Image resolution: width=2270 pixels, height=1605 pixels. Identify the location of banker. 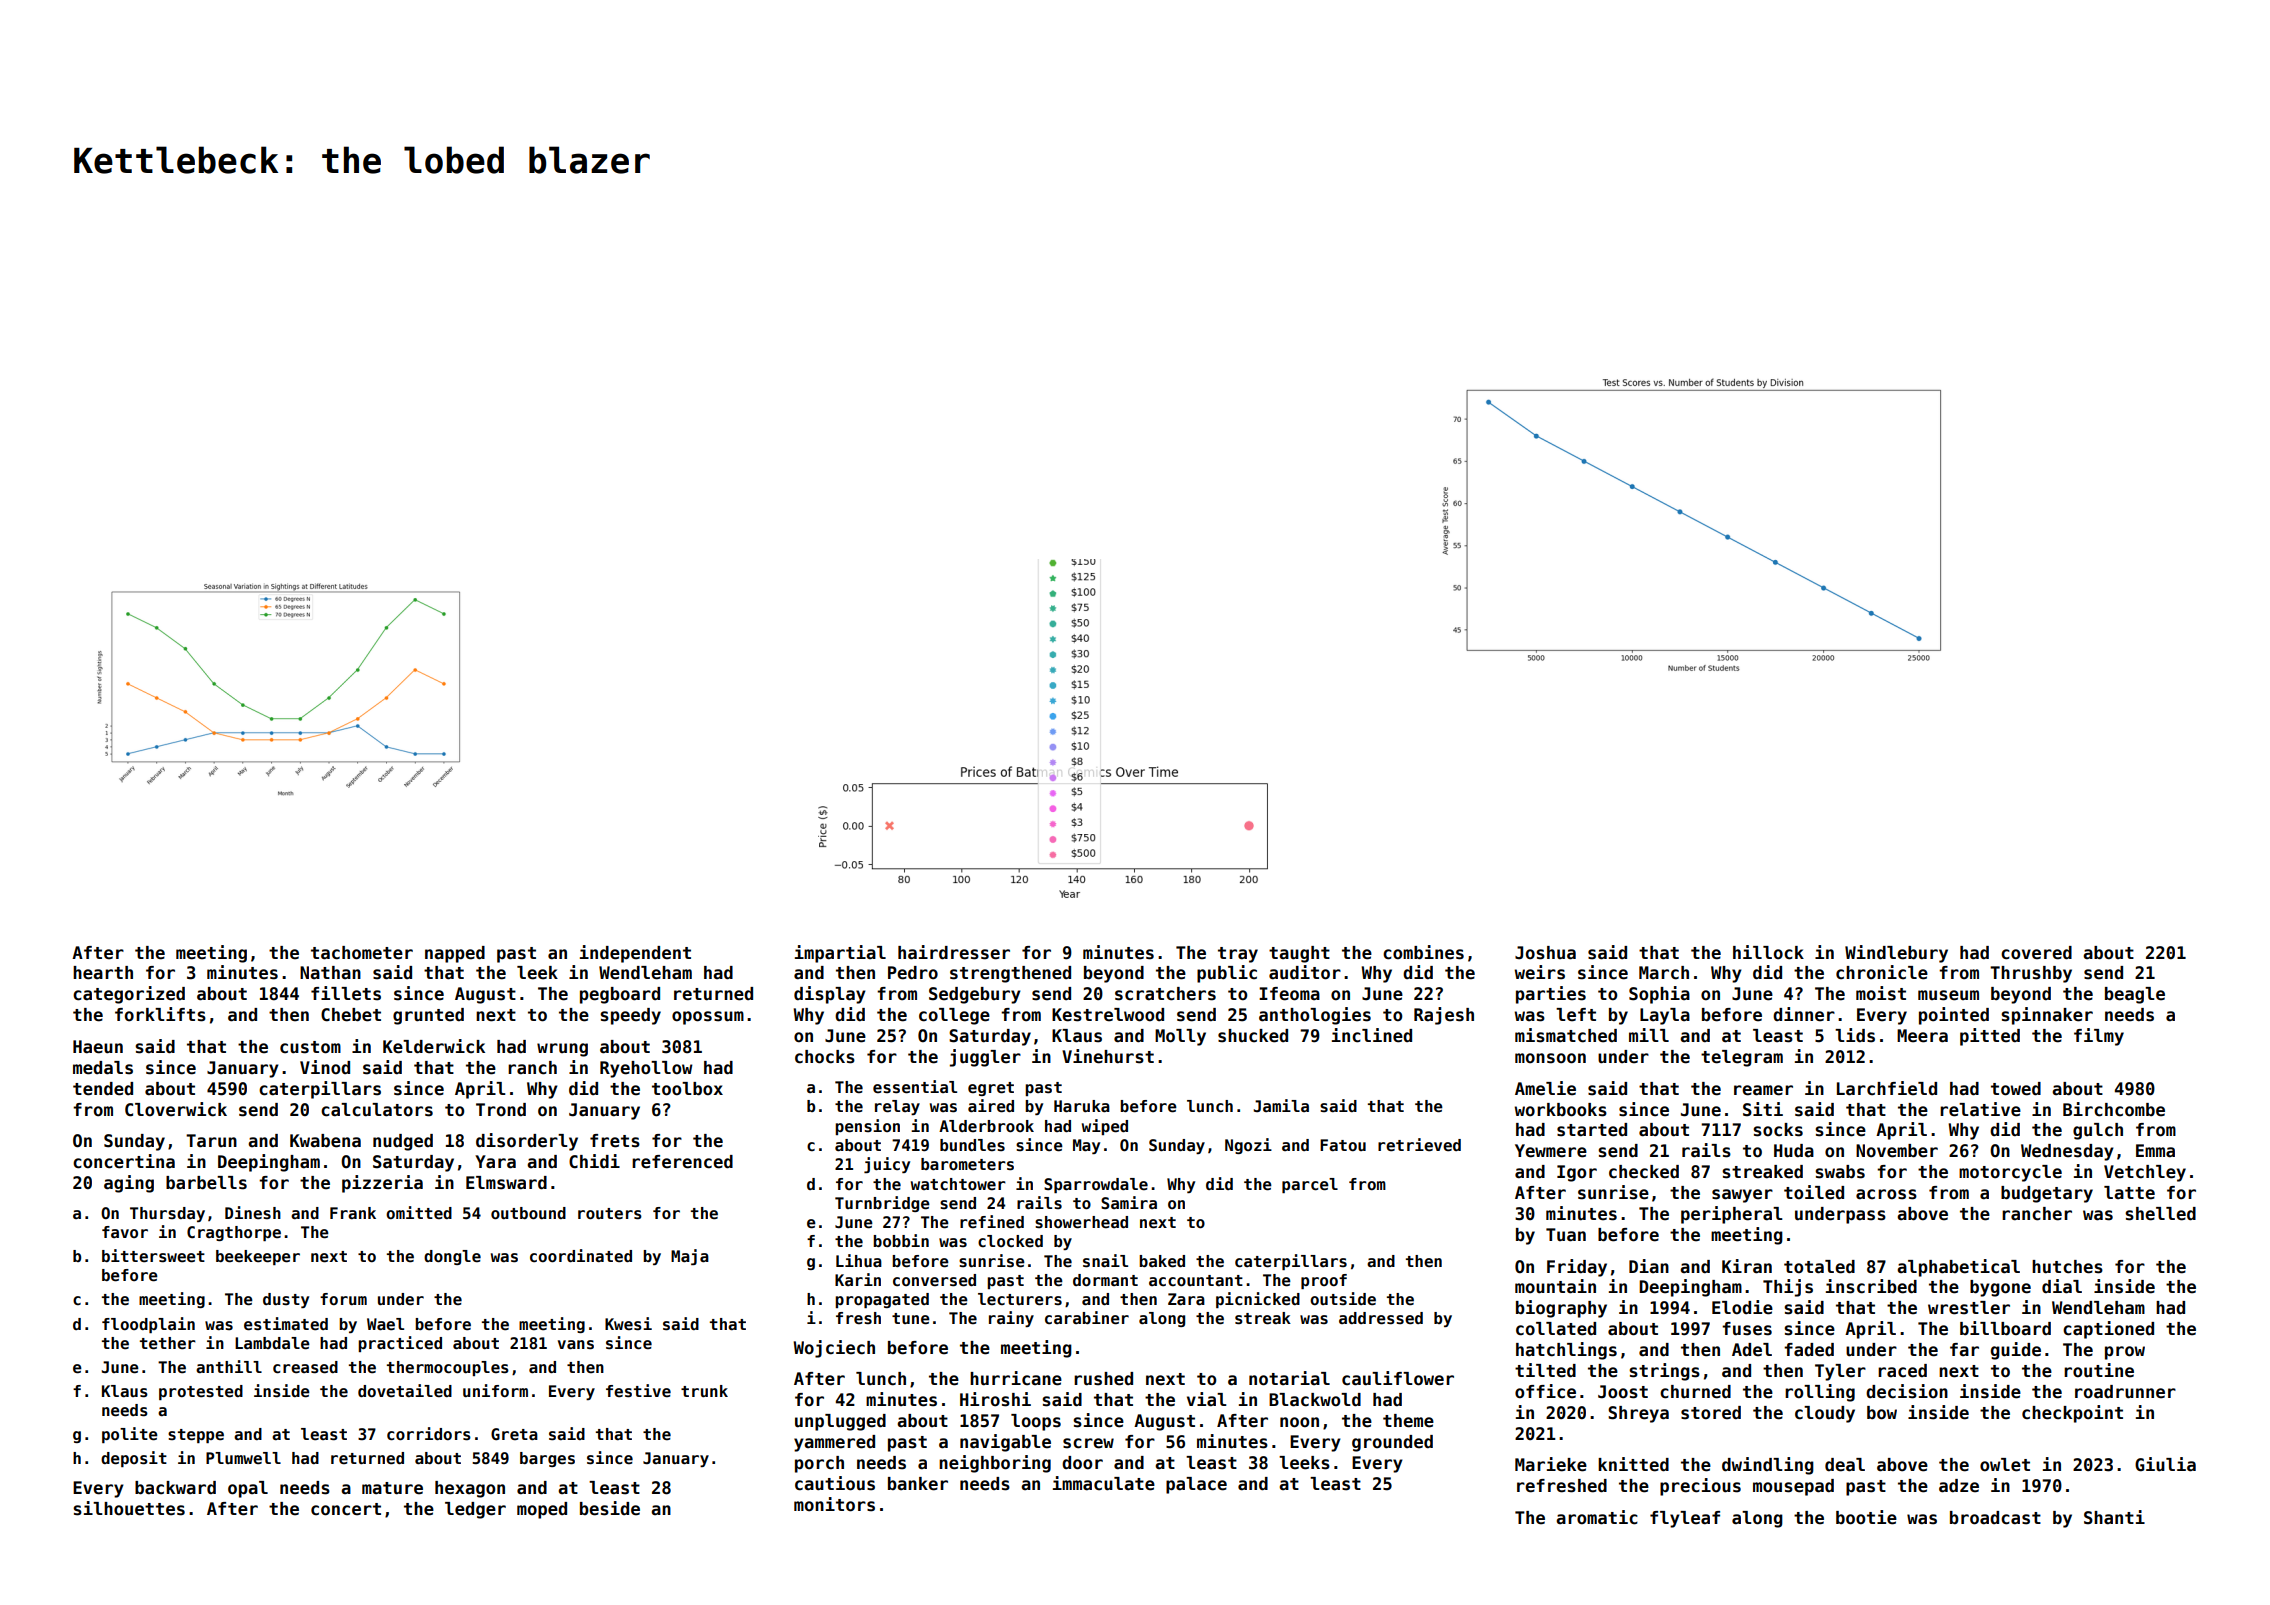
(918, 1484).
